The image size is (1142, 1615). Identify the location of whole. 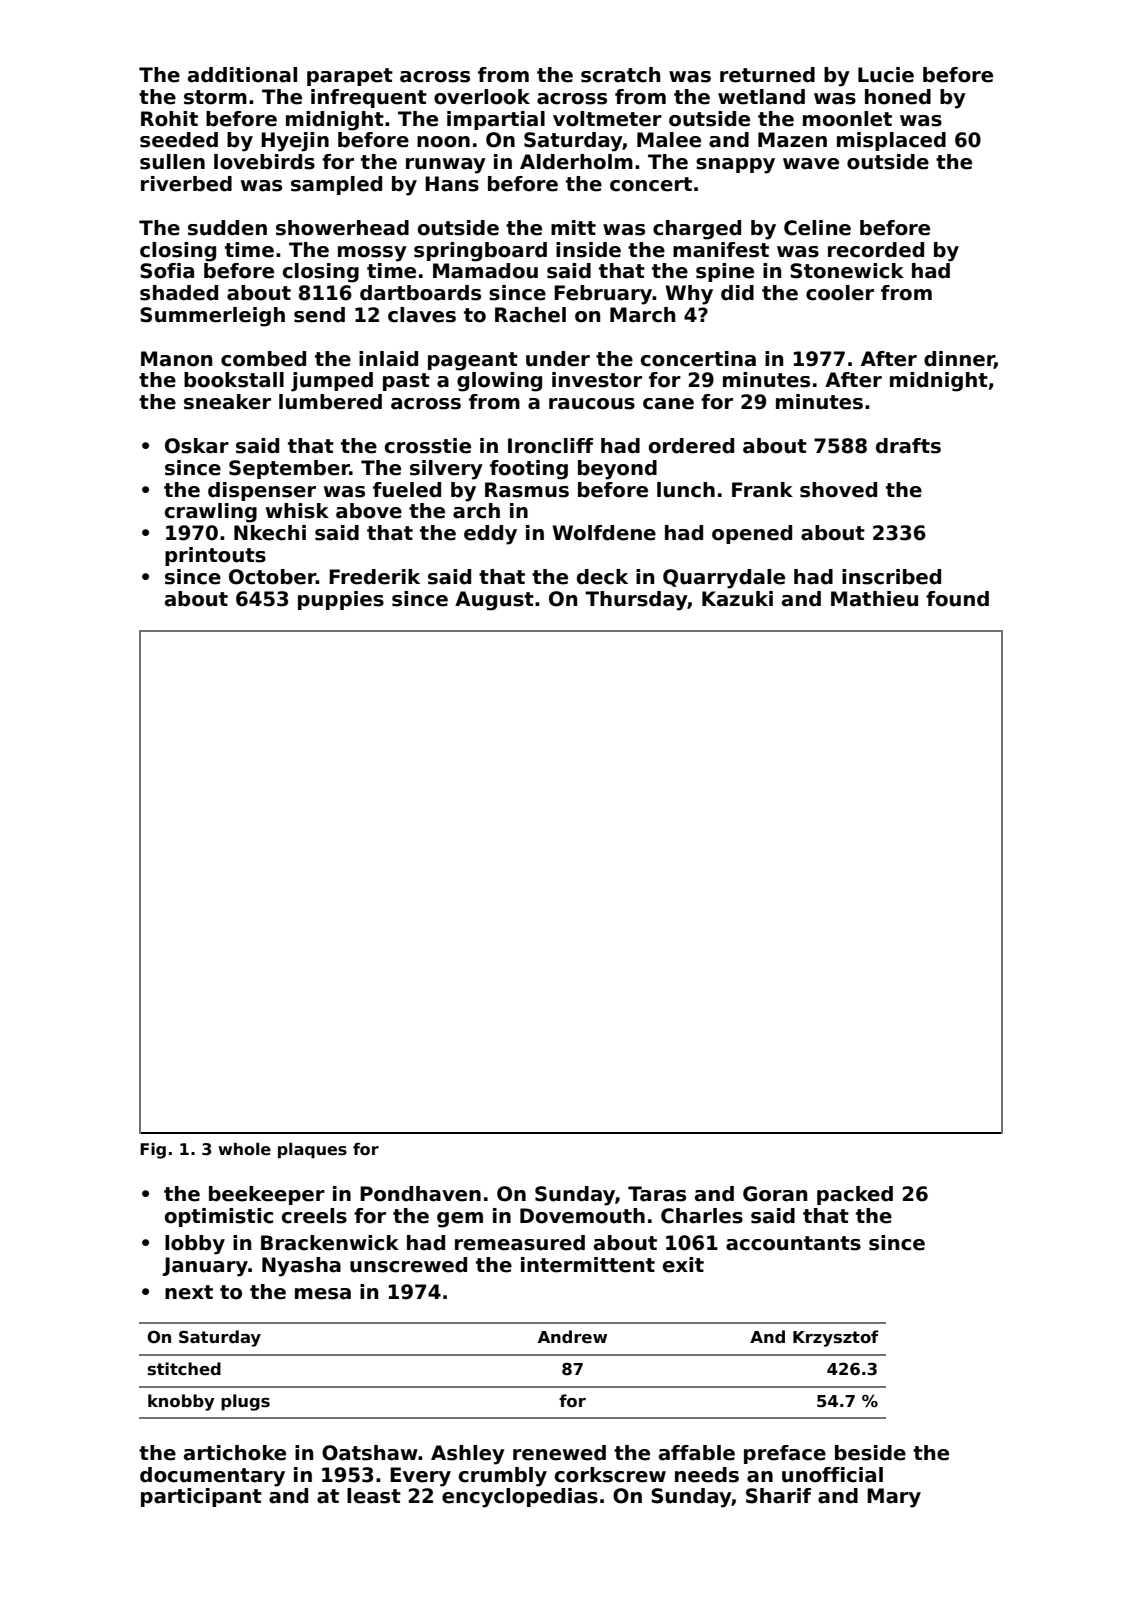
(244, 1149).
